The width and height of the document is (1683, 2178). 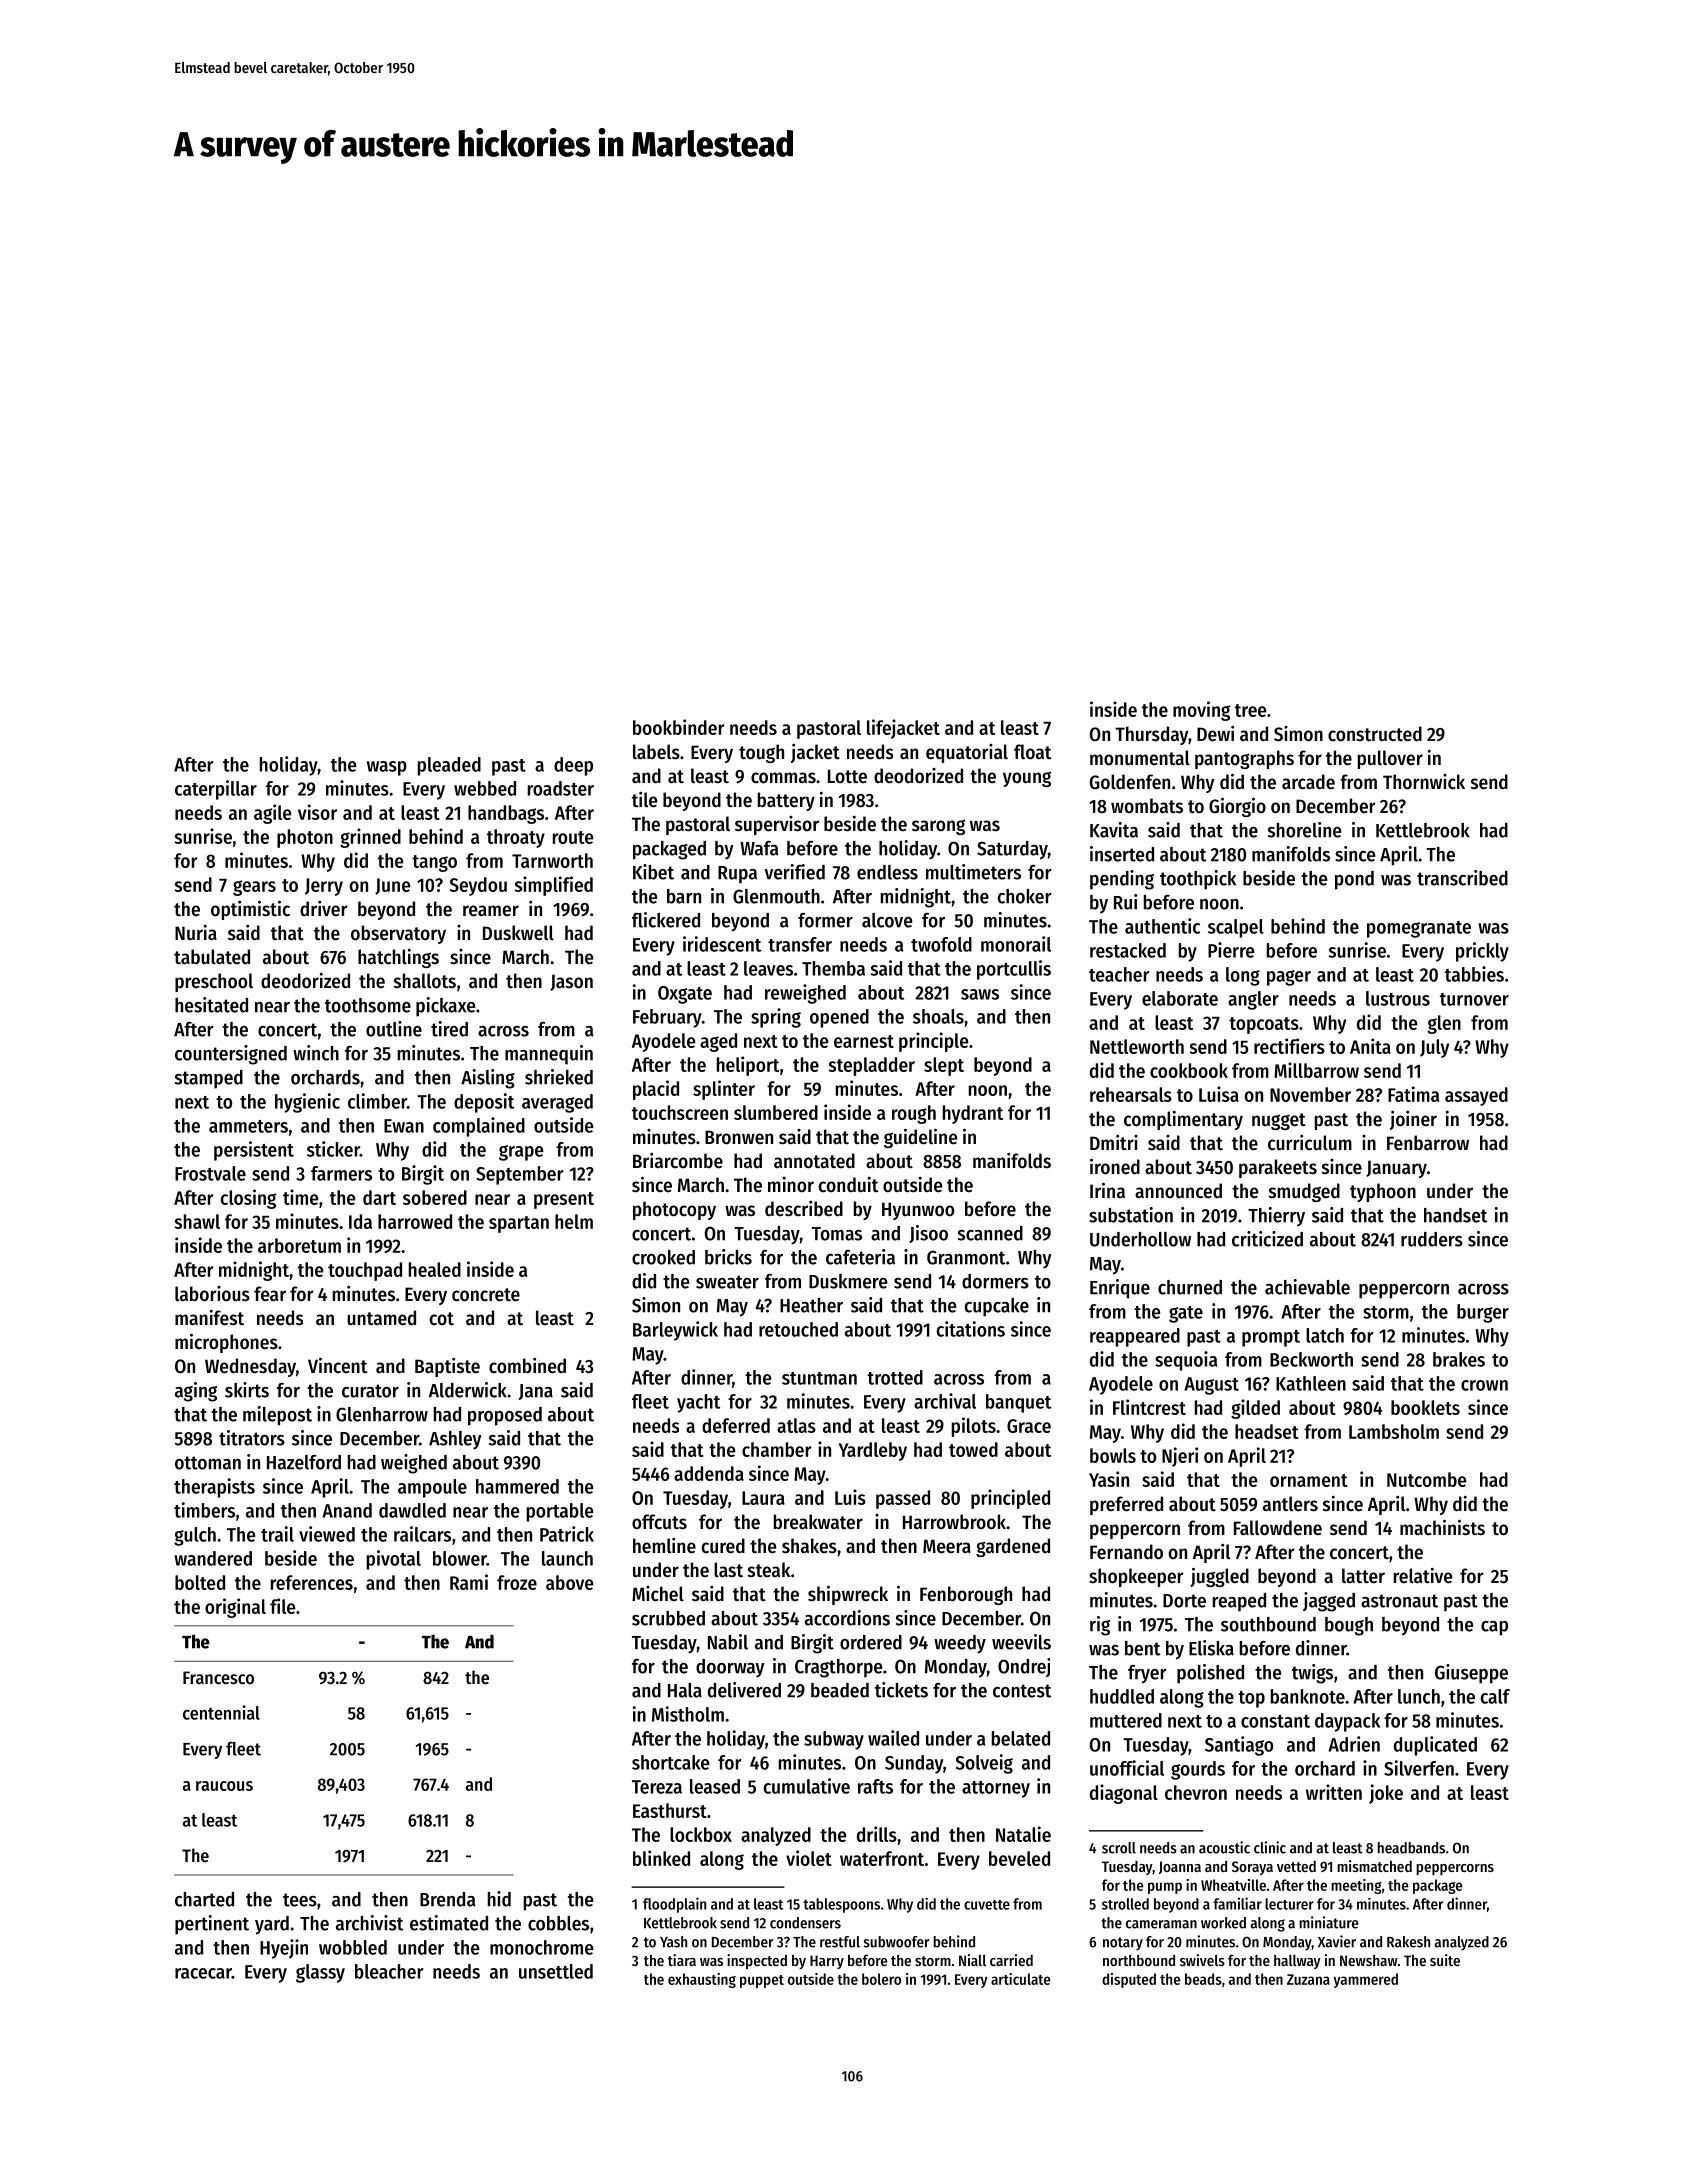 I want to click on brakes, so click(x=1459, y=1359).
